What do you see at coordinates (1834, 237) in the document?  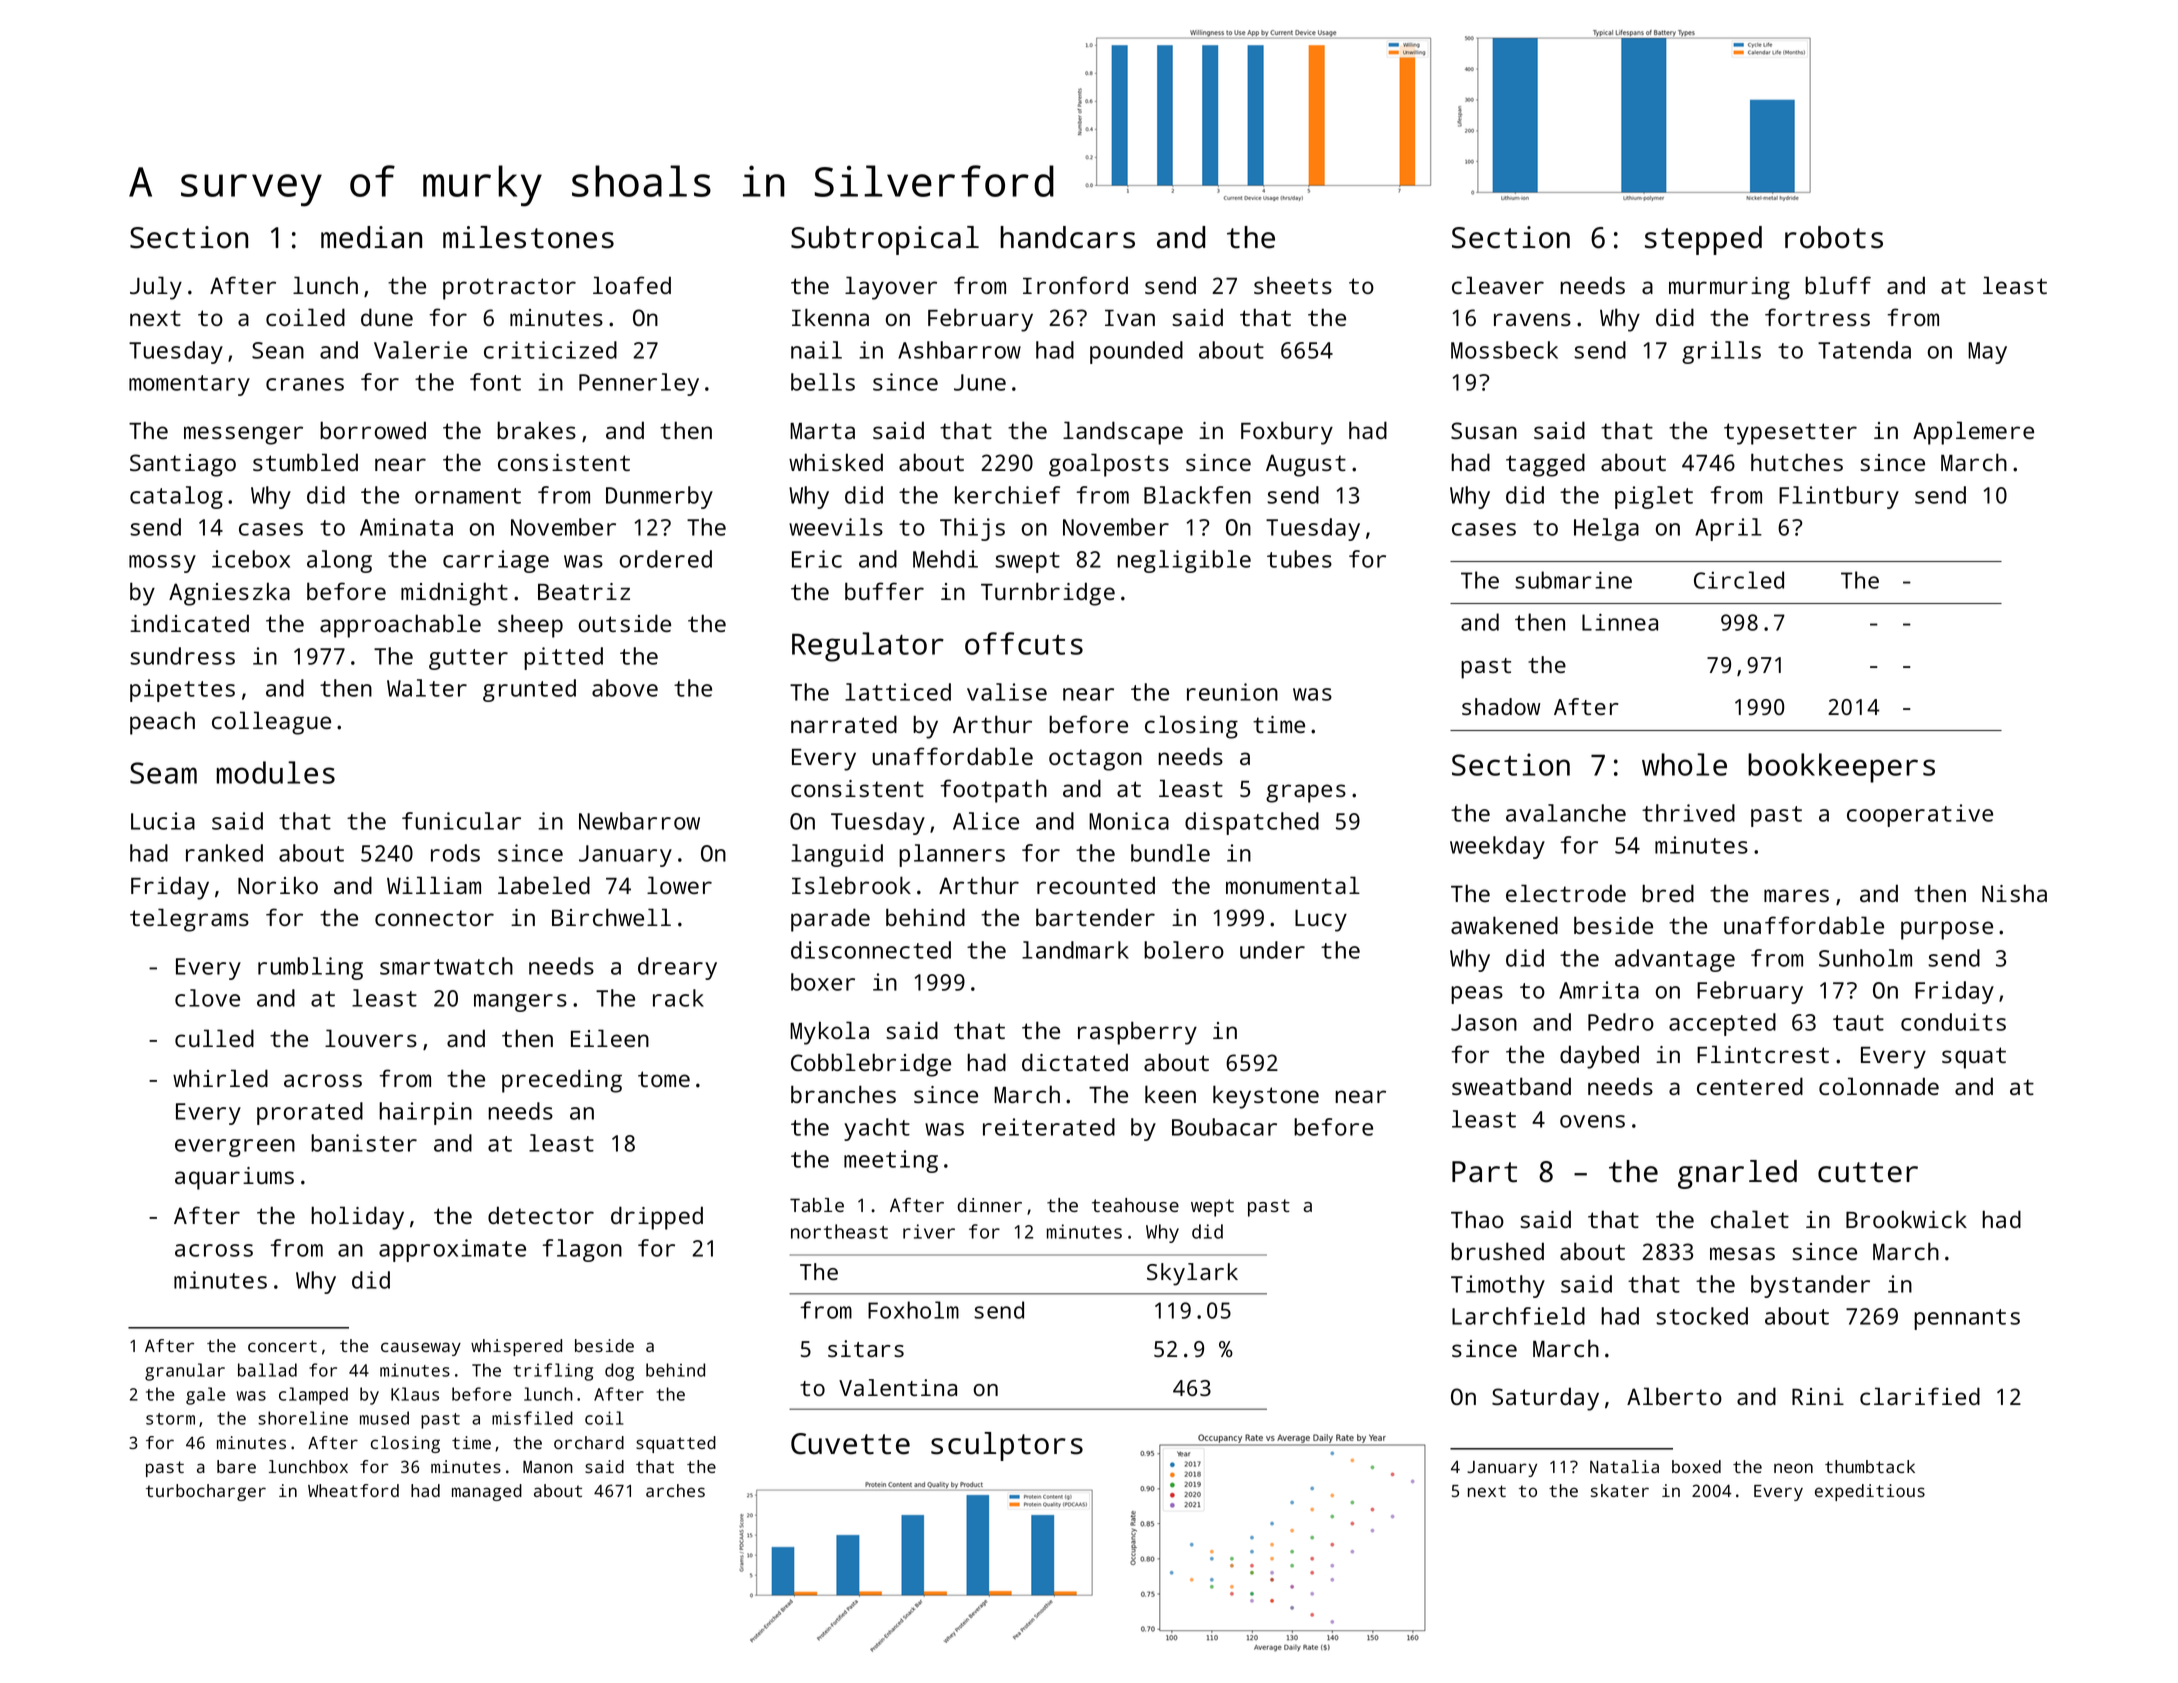 I see `robots` at bounding box center [1834, 237].
